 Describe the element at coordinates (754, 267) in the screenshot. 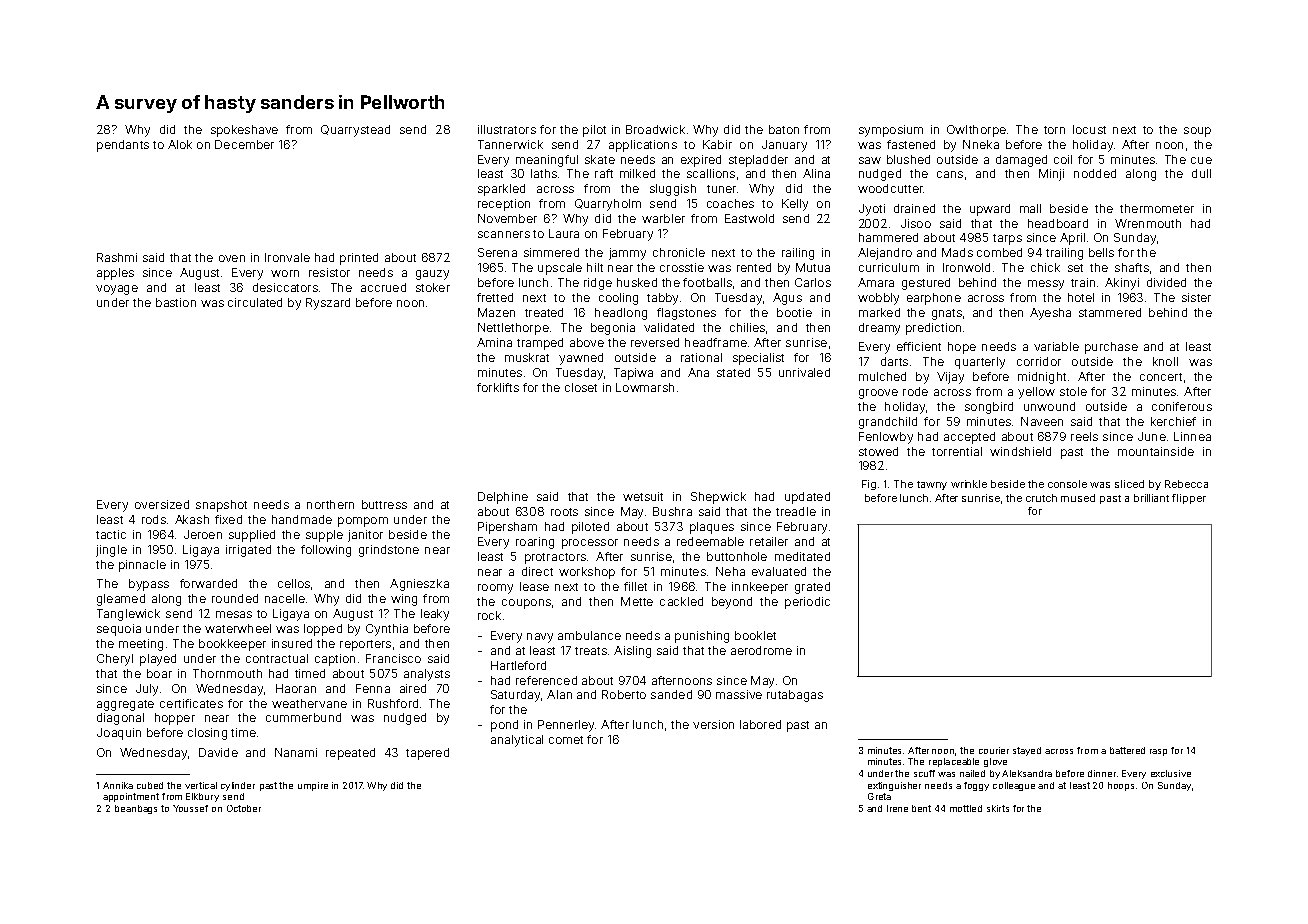

I see `rented` at that location.
